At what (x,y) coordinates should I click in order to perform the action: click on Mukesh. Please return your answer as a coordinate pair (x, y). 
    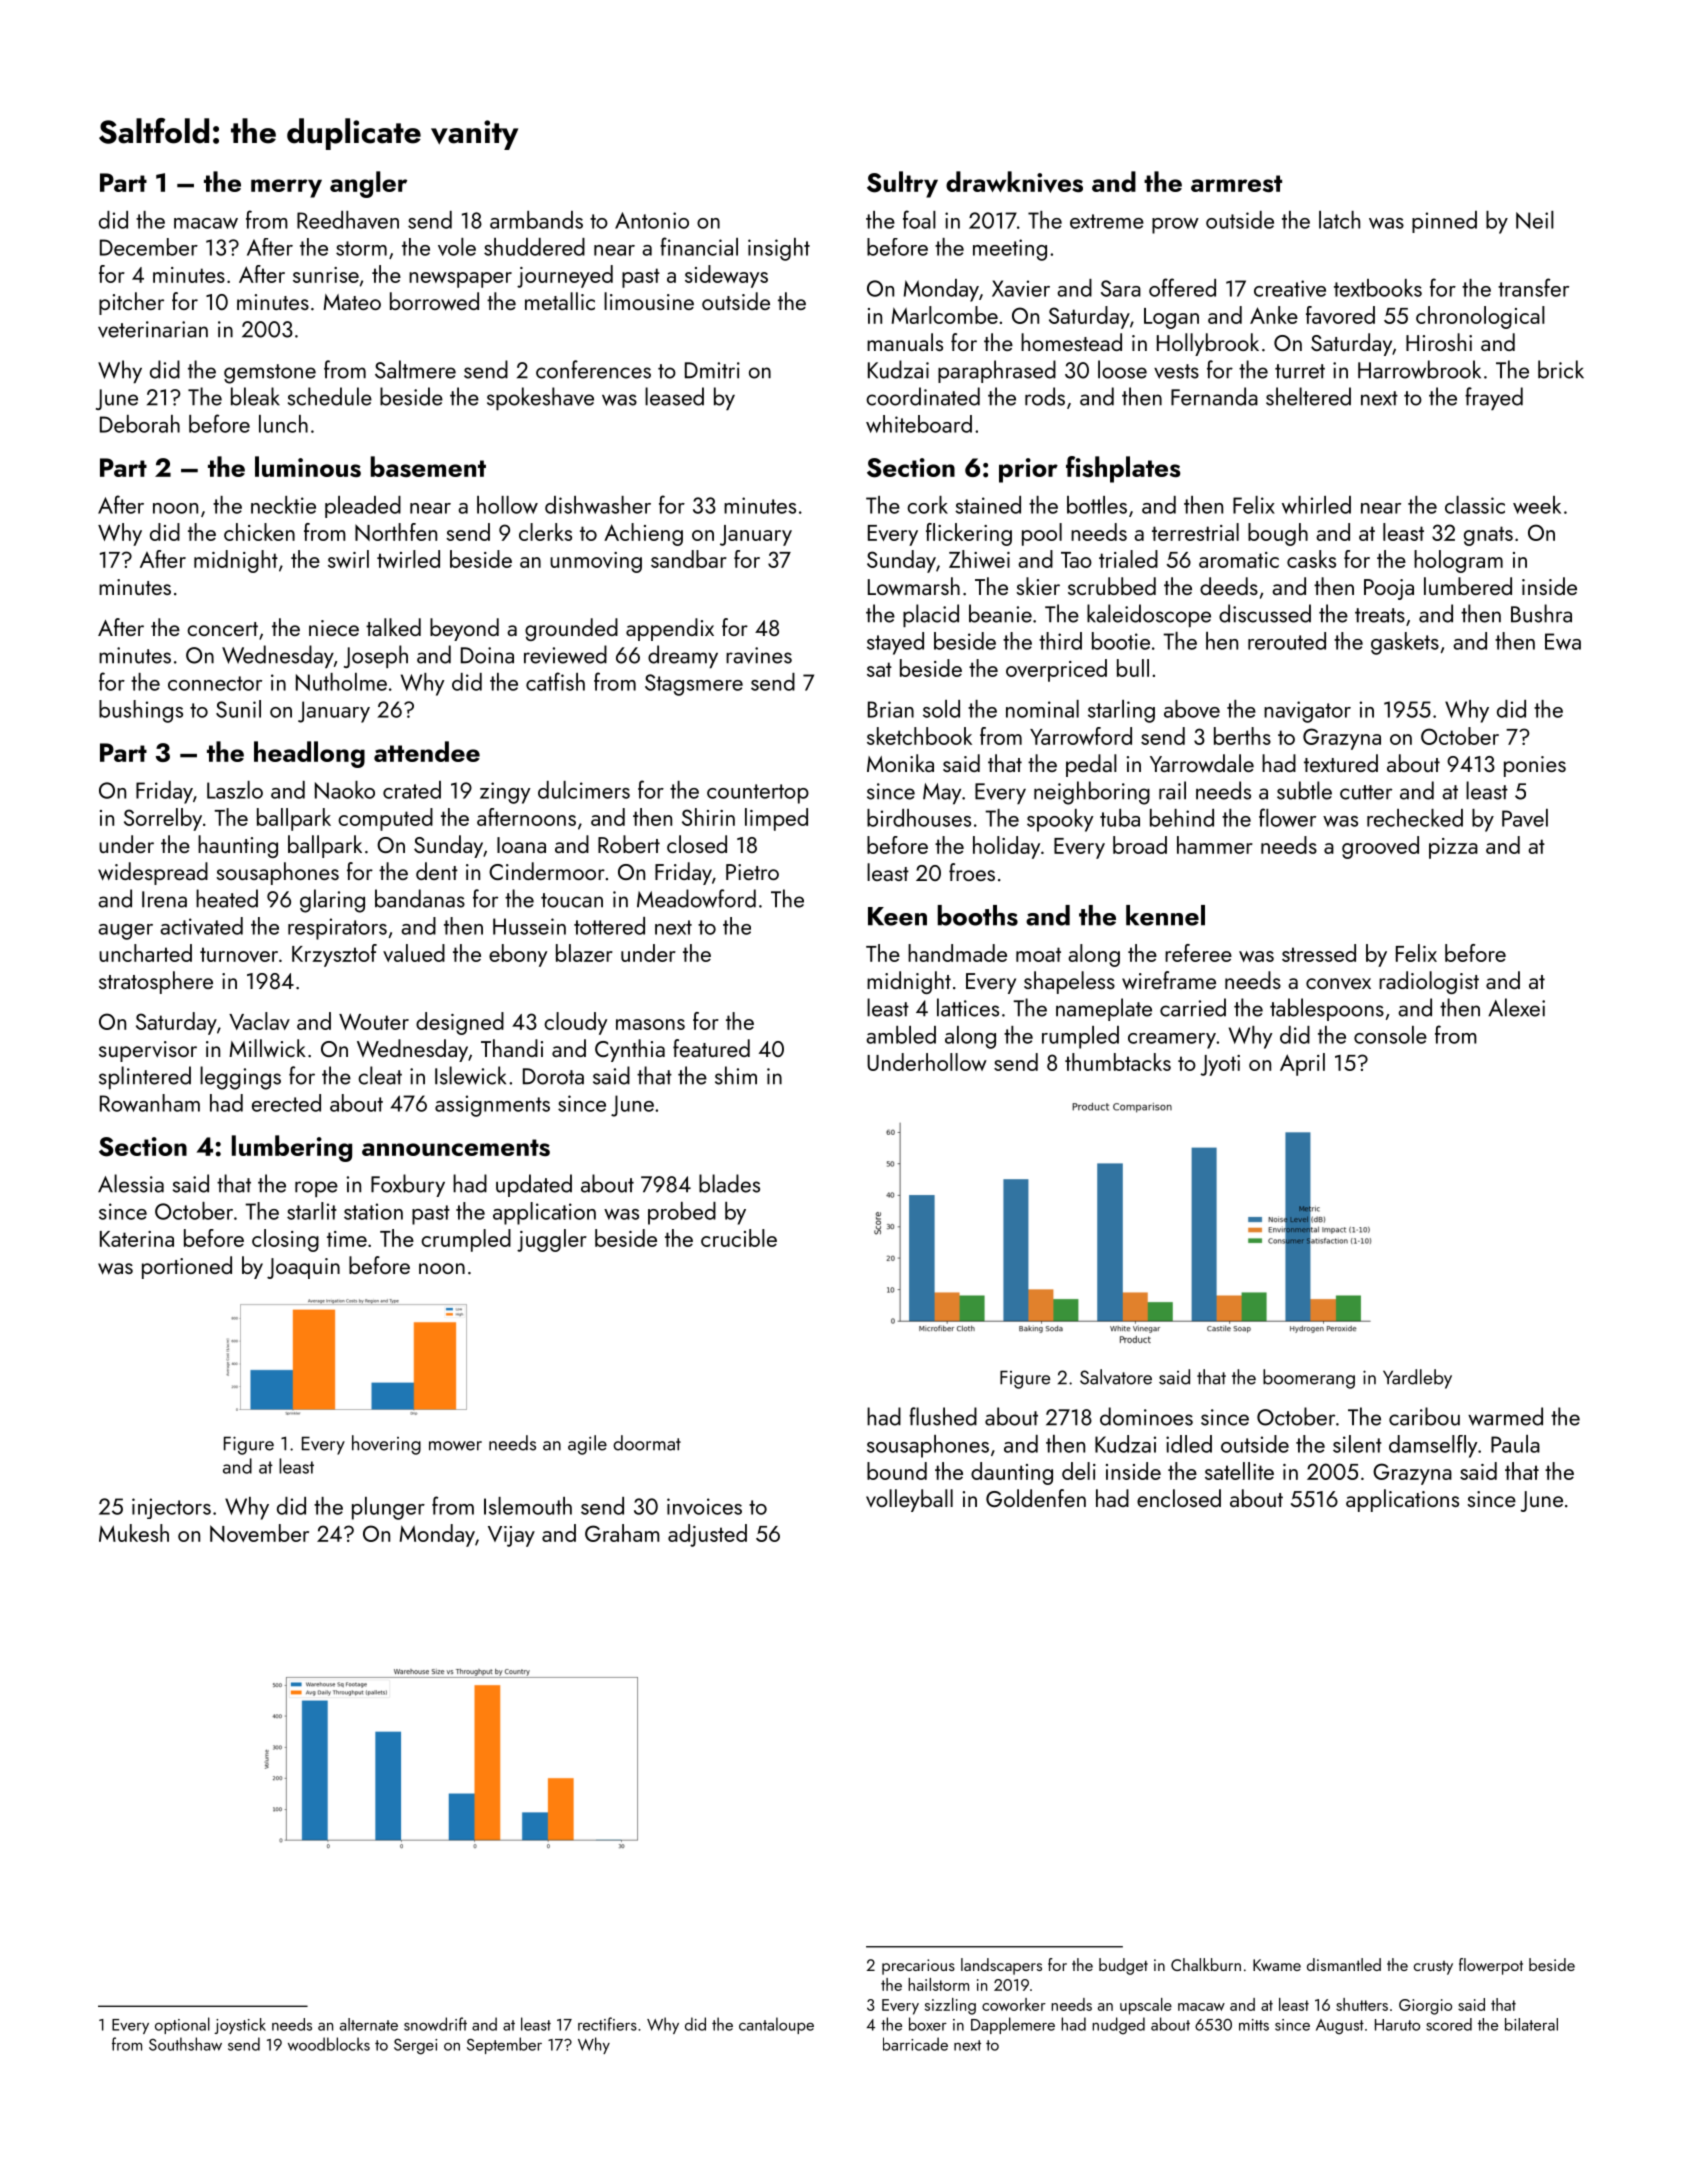
    Looking at the image, I should click on (134, 1533).
